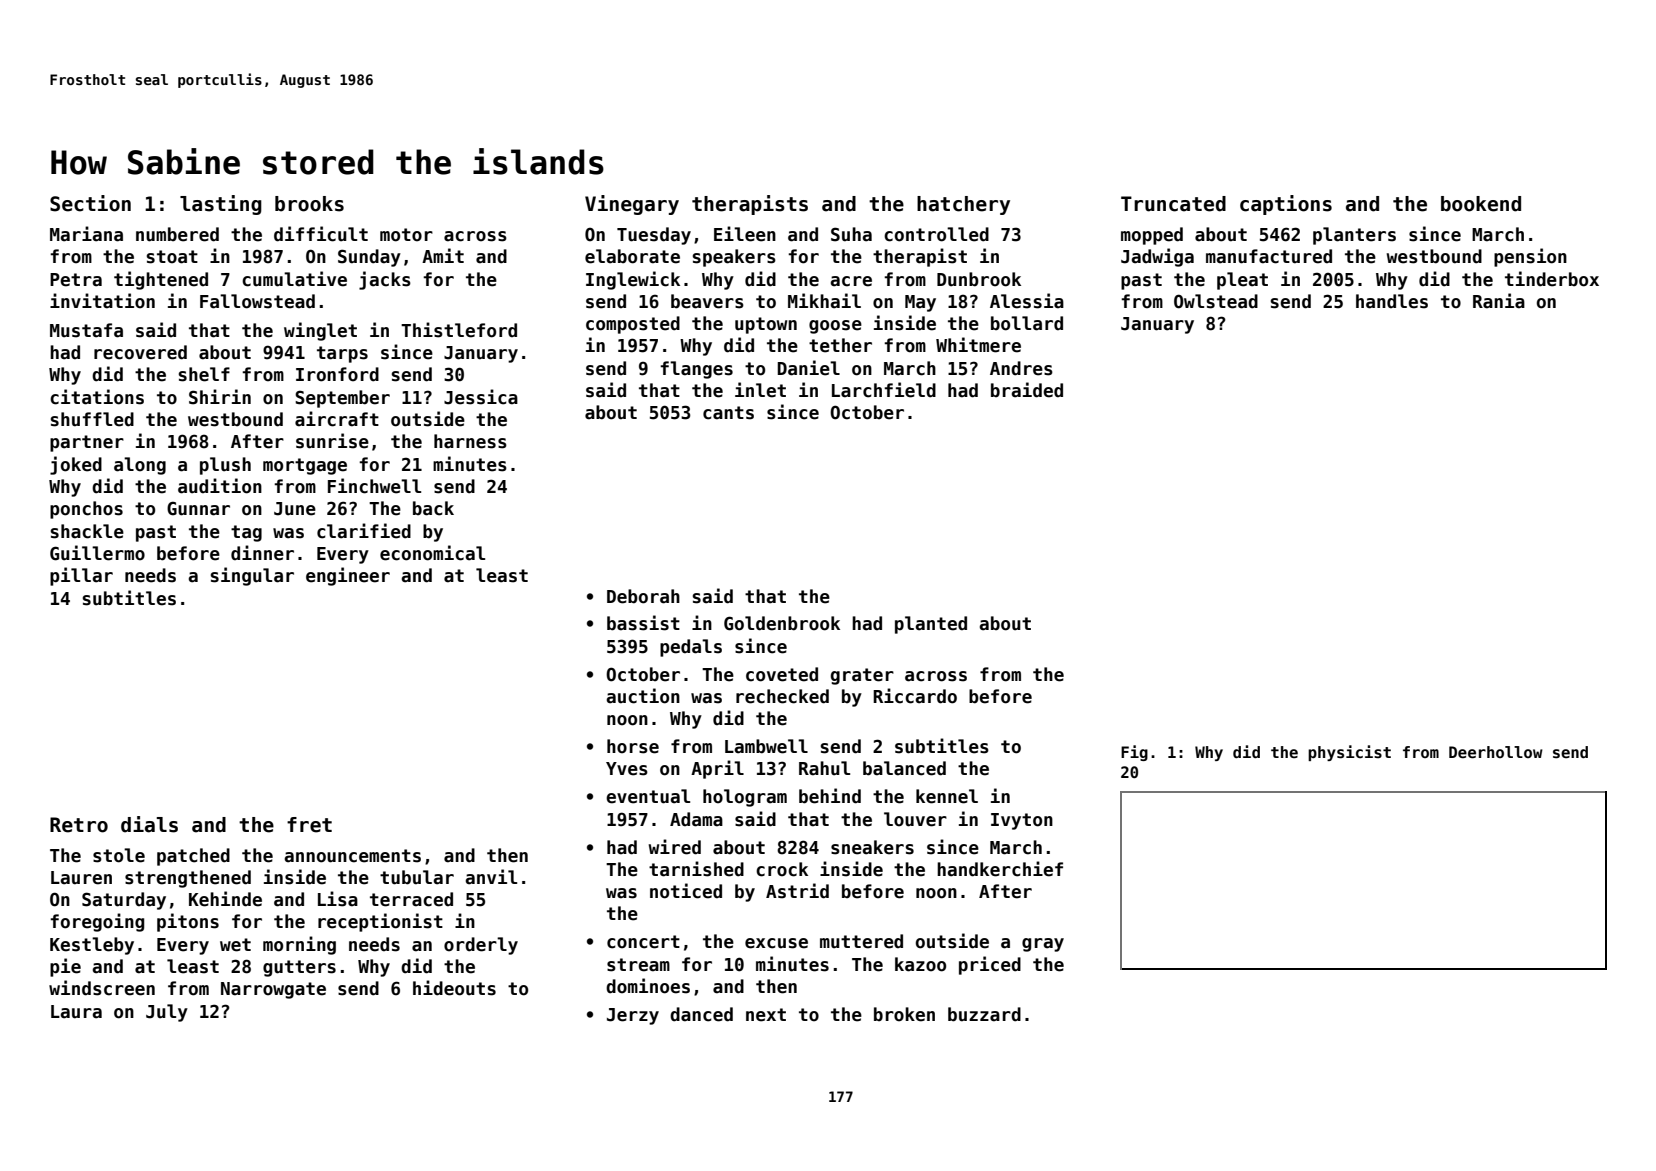  I want to click on buzzard, so click(984, 1014).
